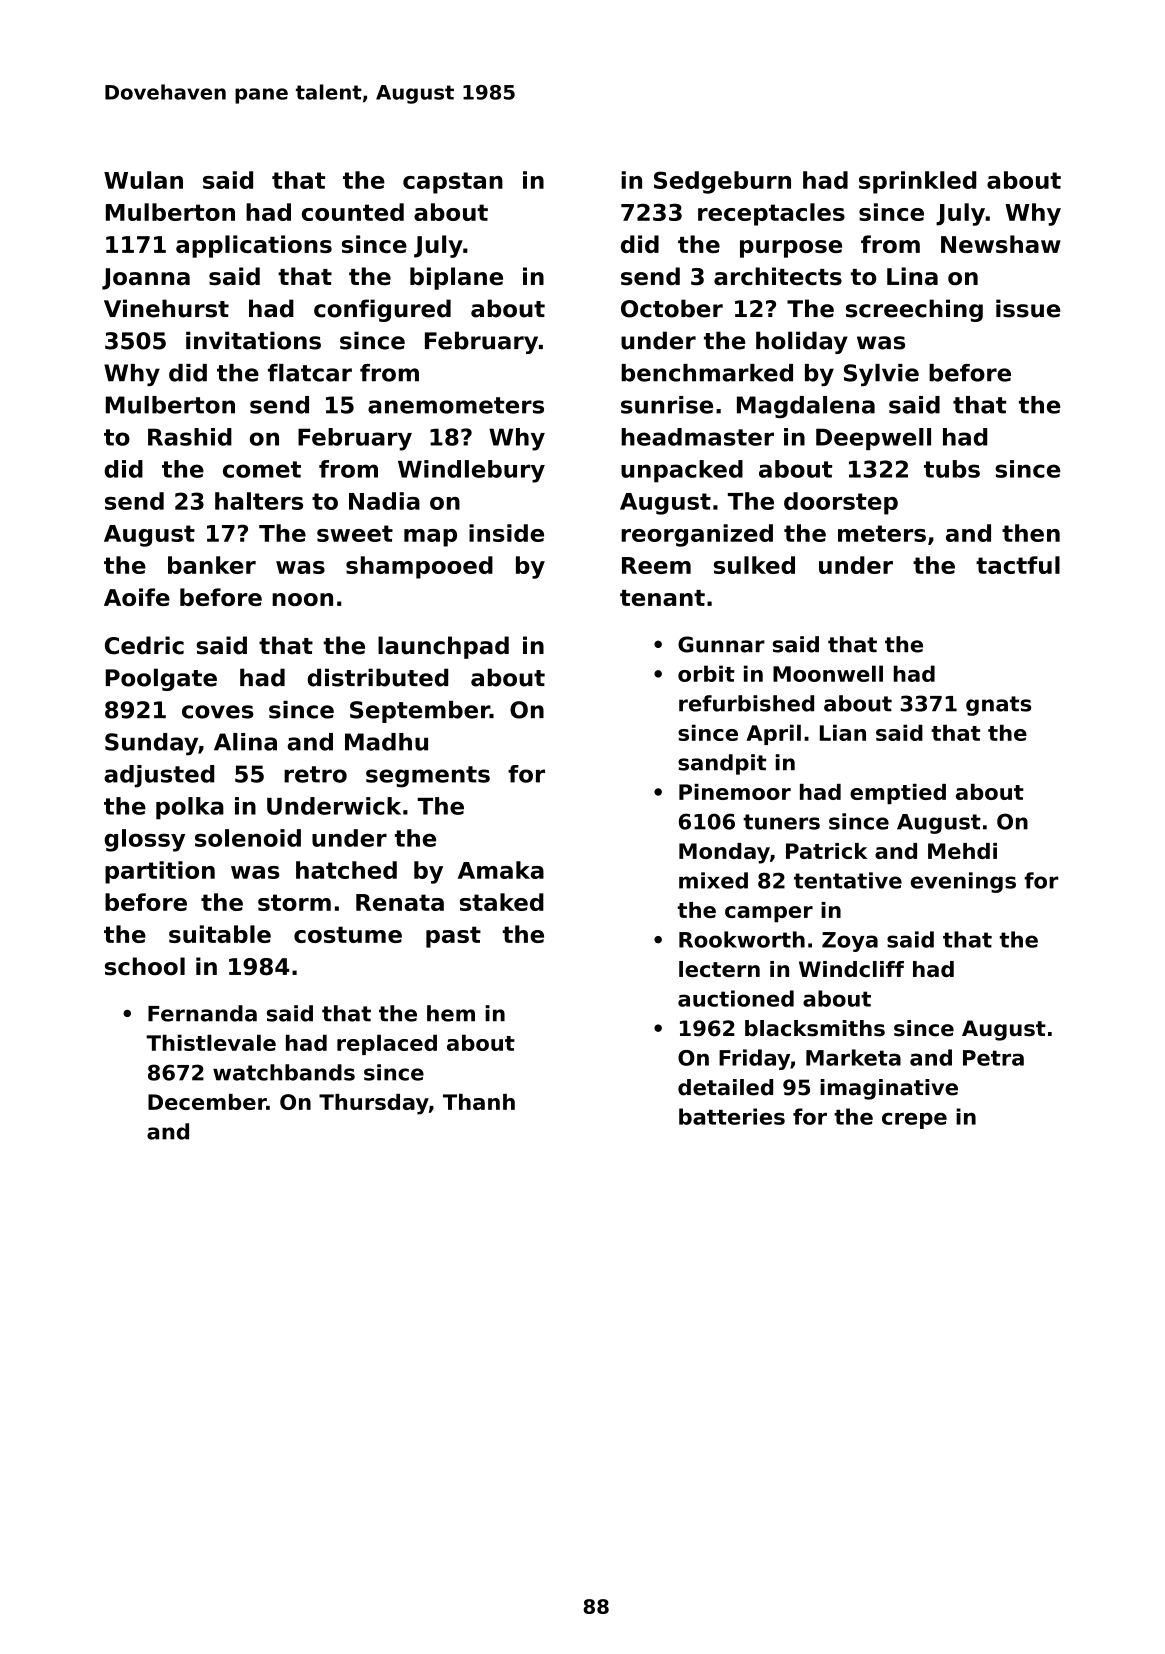 This screenshot has height=1654, width=1165. I want to click on applications, so click(254, 246).
